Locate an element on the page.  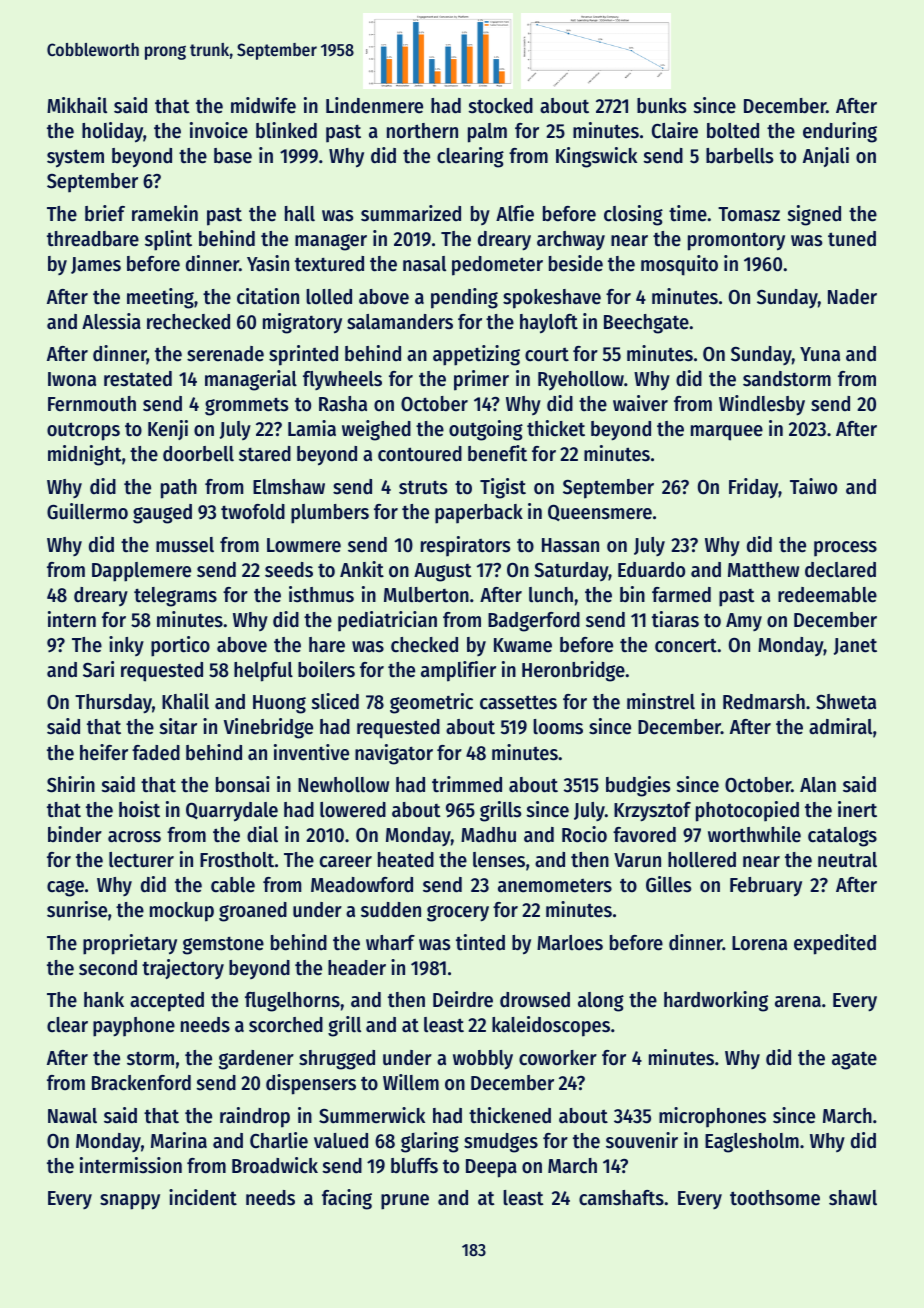
Alfie is located at coordinates (515, 213).
